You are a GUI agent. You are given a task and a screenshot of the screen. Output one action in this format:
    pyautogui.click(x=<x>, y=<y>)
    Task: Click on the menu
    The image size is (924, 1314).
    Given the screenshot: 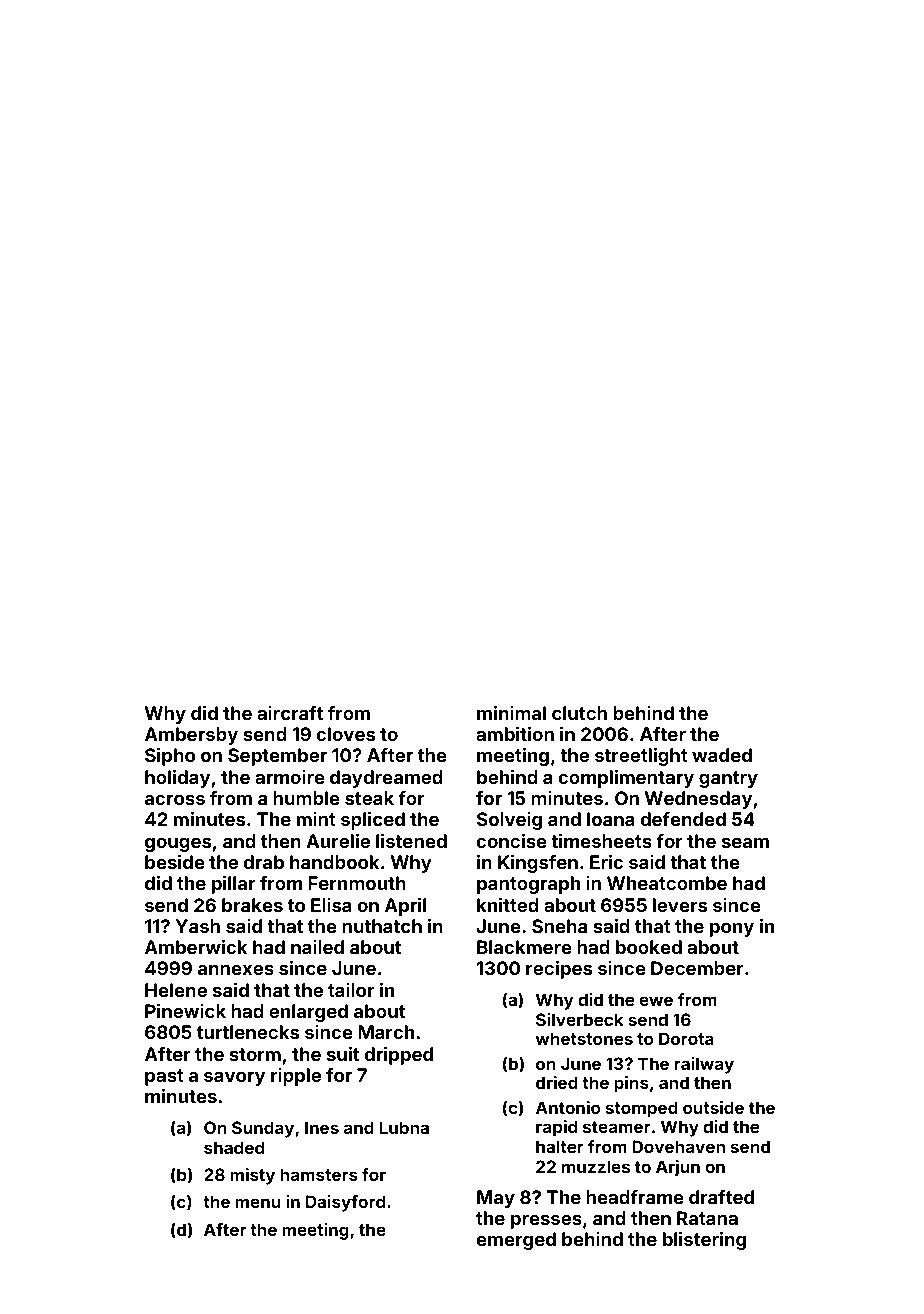 What is the action you would take?
    pyautogui.click(x=258, y=1203)
